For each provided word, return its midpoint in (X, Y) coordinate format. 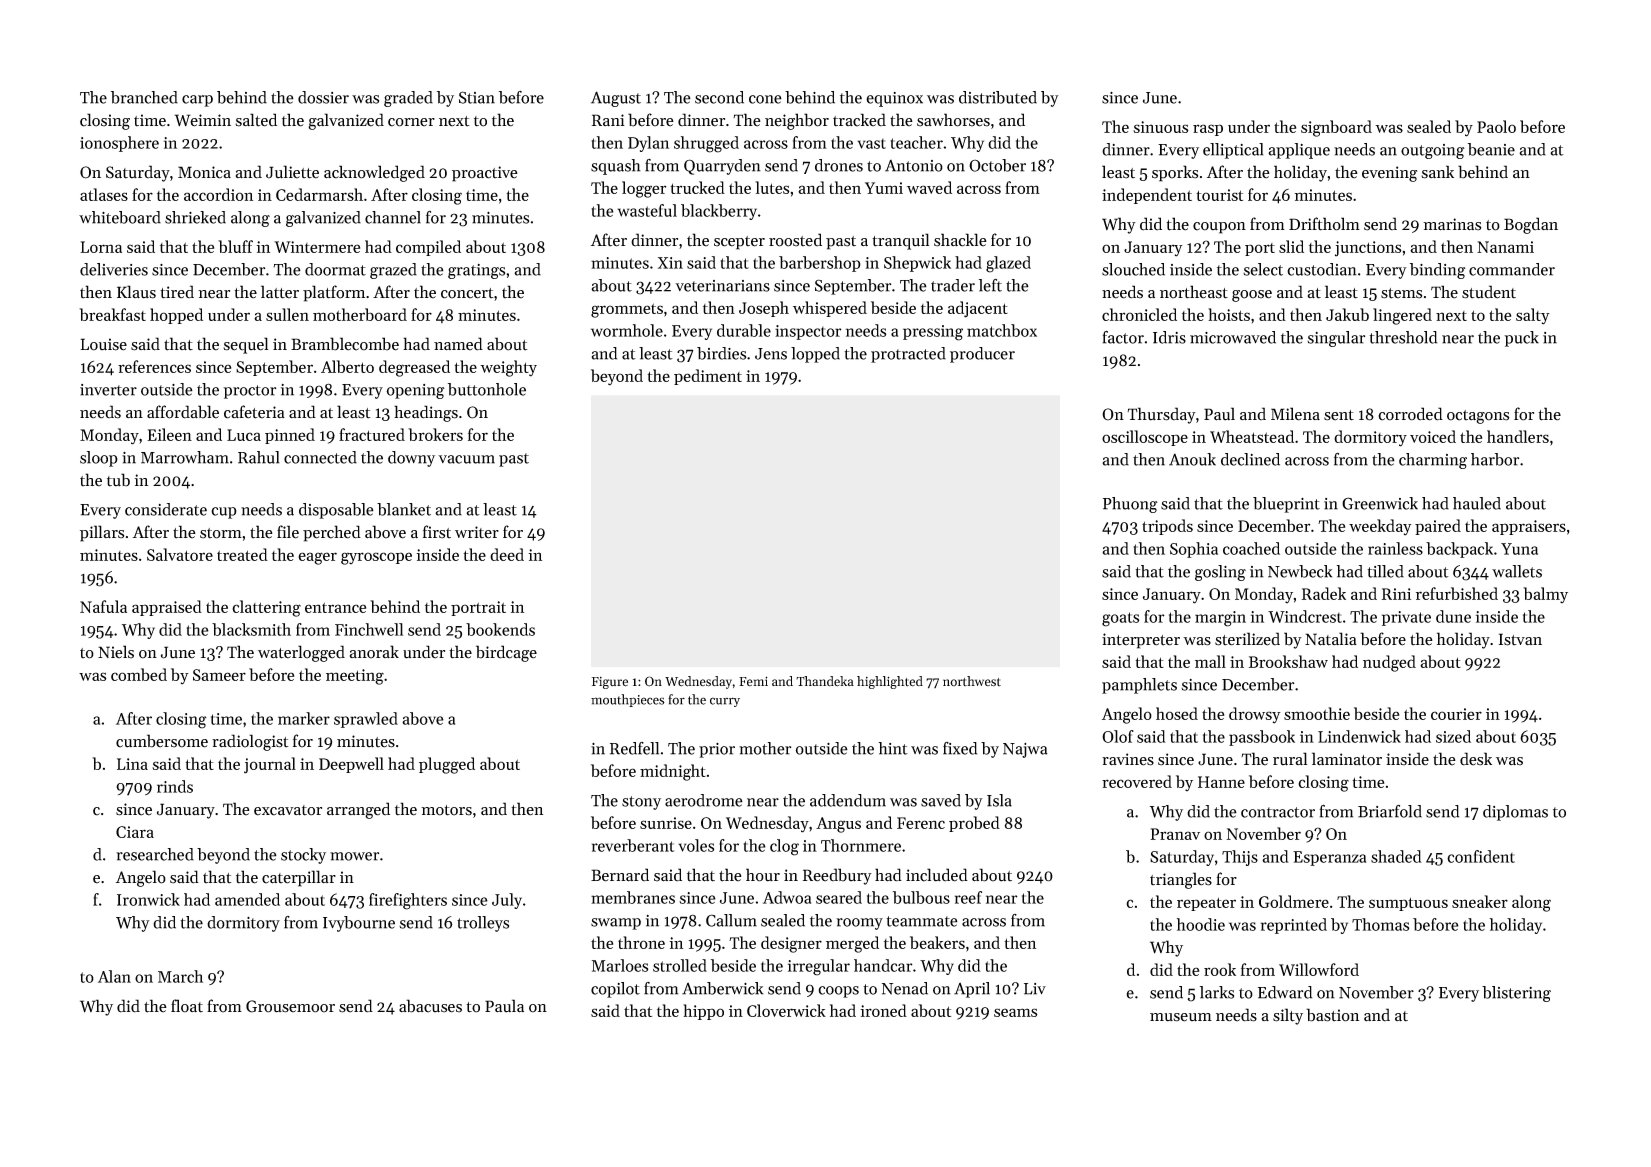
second (719, 97)
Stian (477, 97)
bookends (500, 629)
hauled (1477, 503)
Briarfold (1390, 811)
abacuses (430, 1006)
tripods (1167, 527)
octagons (1478, 417)
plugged (447, 765)
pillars (102, 533)
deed (507, 554)
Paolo (1496, 126)
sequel (245, 345)
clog (784, 847)
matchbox (1002, 330)
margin (1220, 619)
